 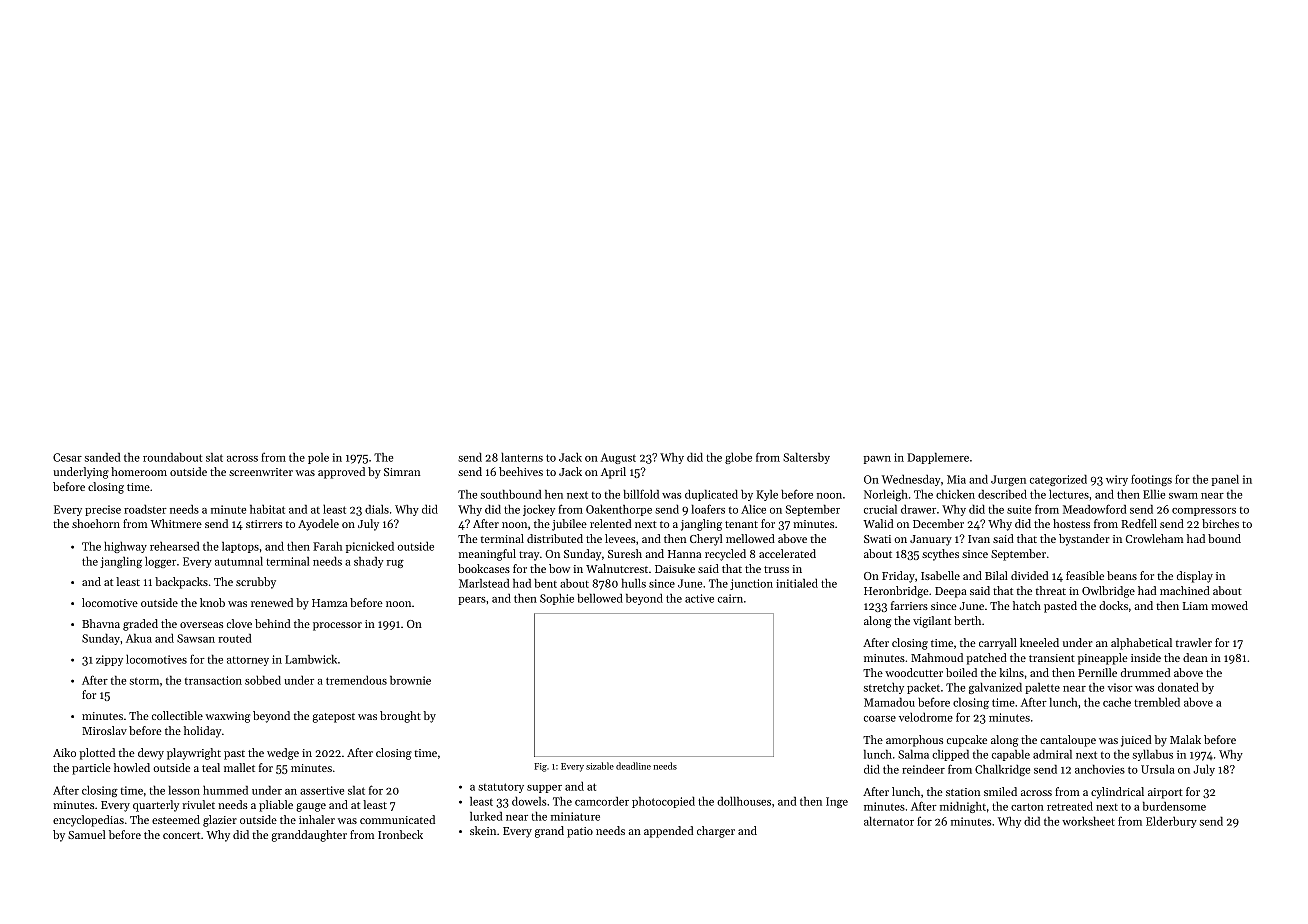 What do you see at coordinates (1157, 702) in the screenshot?
I see `trembled` at bounding box center [1157, 702].
